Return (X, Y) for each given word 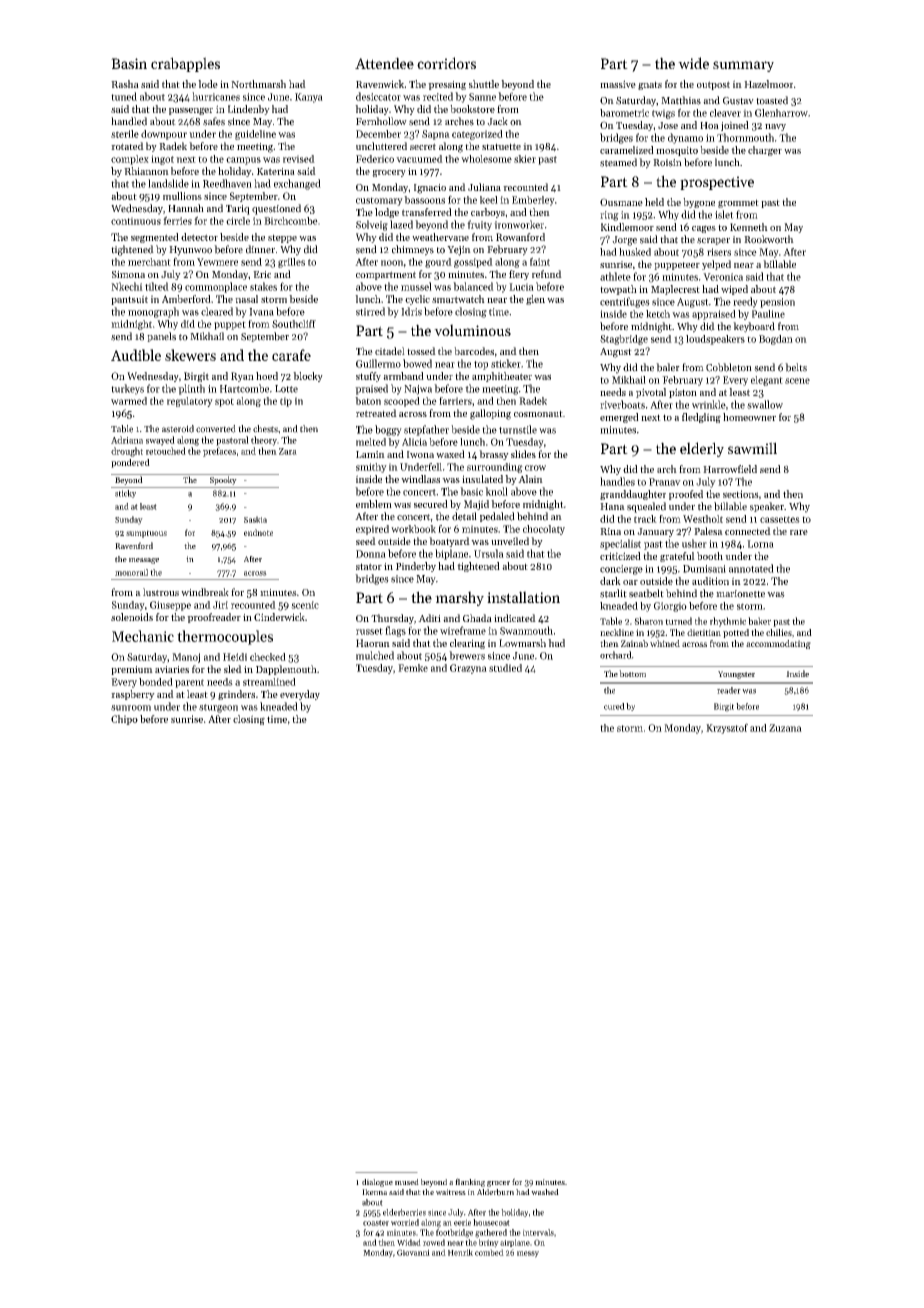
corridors (446, 63)
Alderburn (495, 1192)
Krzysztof (727, 728)
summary (743, 66)
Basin (129, 63)
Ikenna (374, 1192)
